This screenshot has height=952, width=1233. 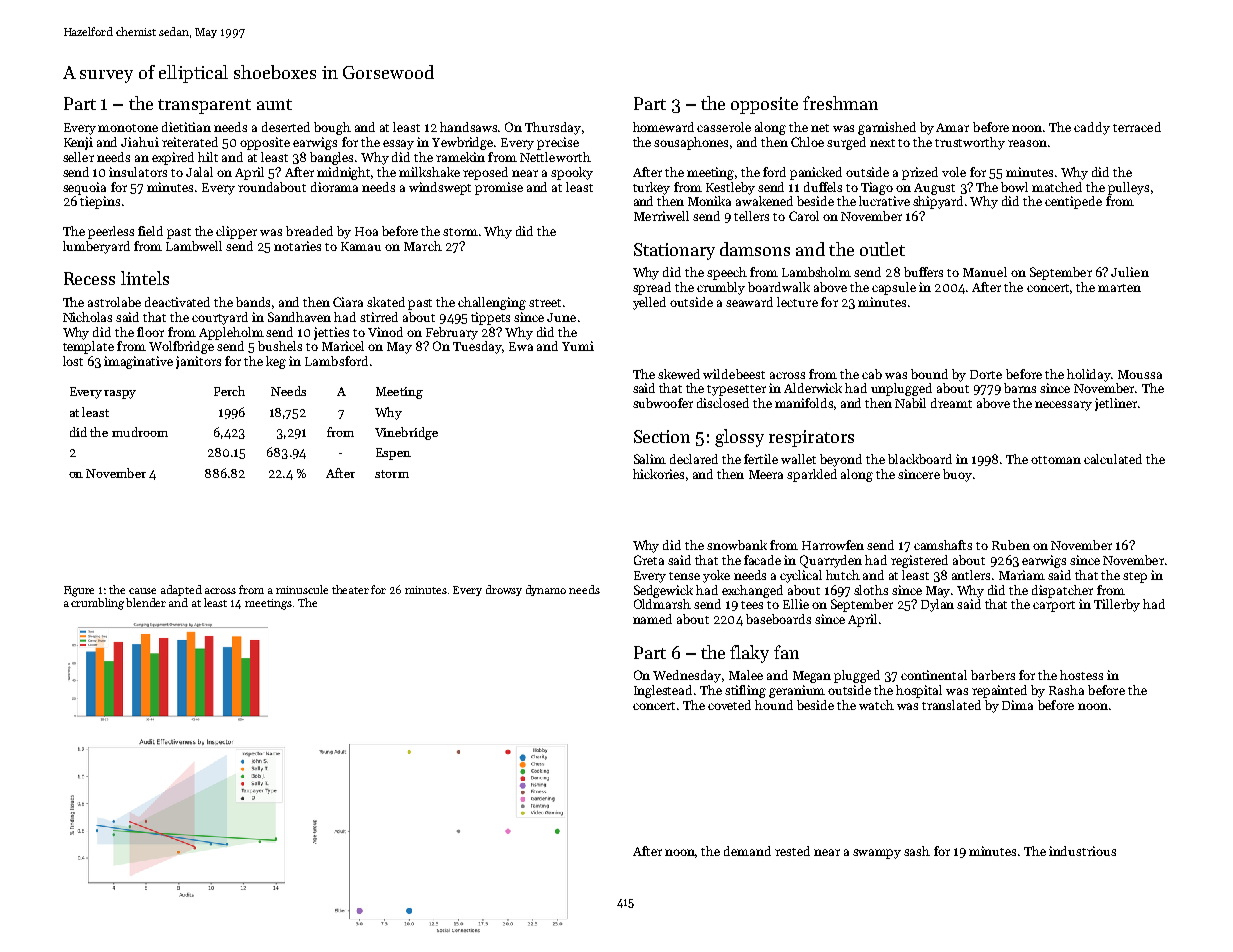 I want to click on Inglestead, so click(x=663, y=691).
